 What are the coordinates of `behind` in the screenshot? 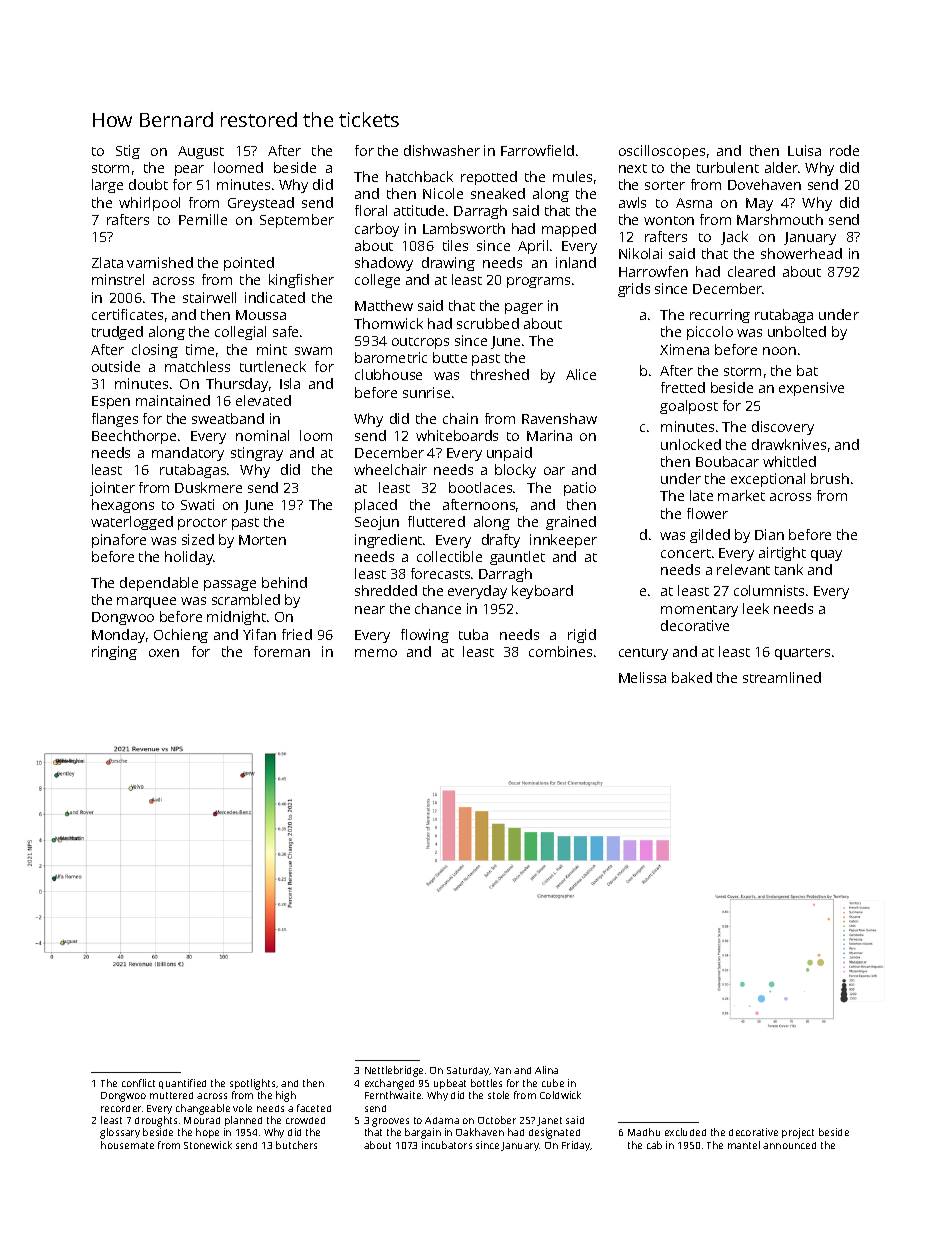 It's located at (284, 582).
